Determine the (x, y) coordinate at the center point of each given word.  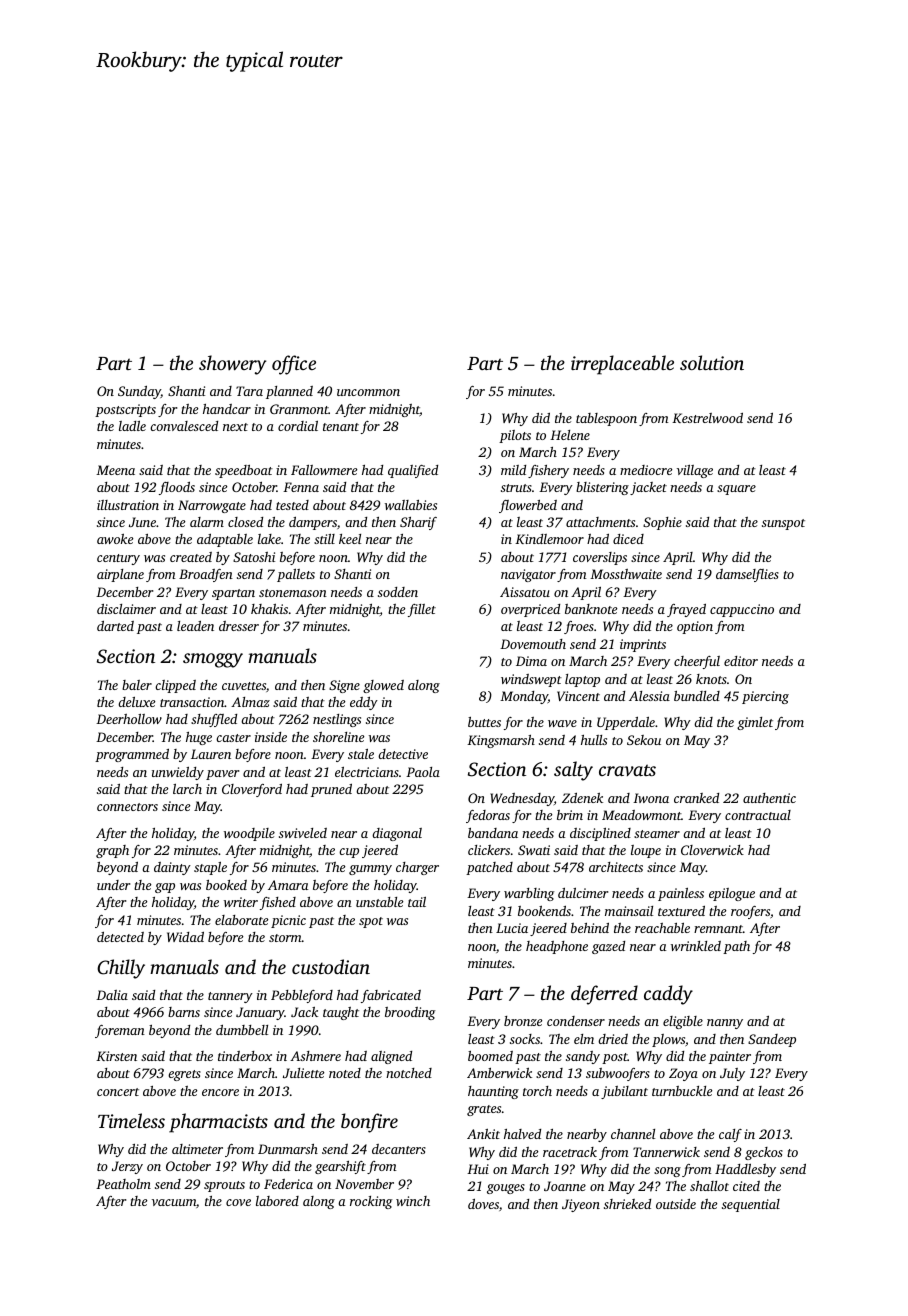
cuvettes (244, 686)
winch (413, 1201)
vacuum (174, 1202)
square (736, 490)
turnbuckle (682, 1091)
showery (232, 365)
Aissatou (525, 592)
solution (712, 362)
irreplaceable (622, 365)
